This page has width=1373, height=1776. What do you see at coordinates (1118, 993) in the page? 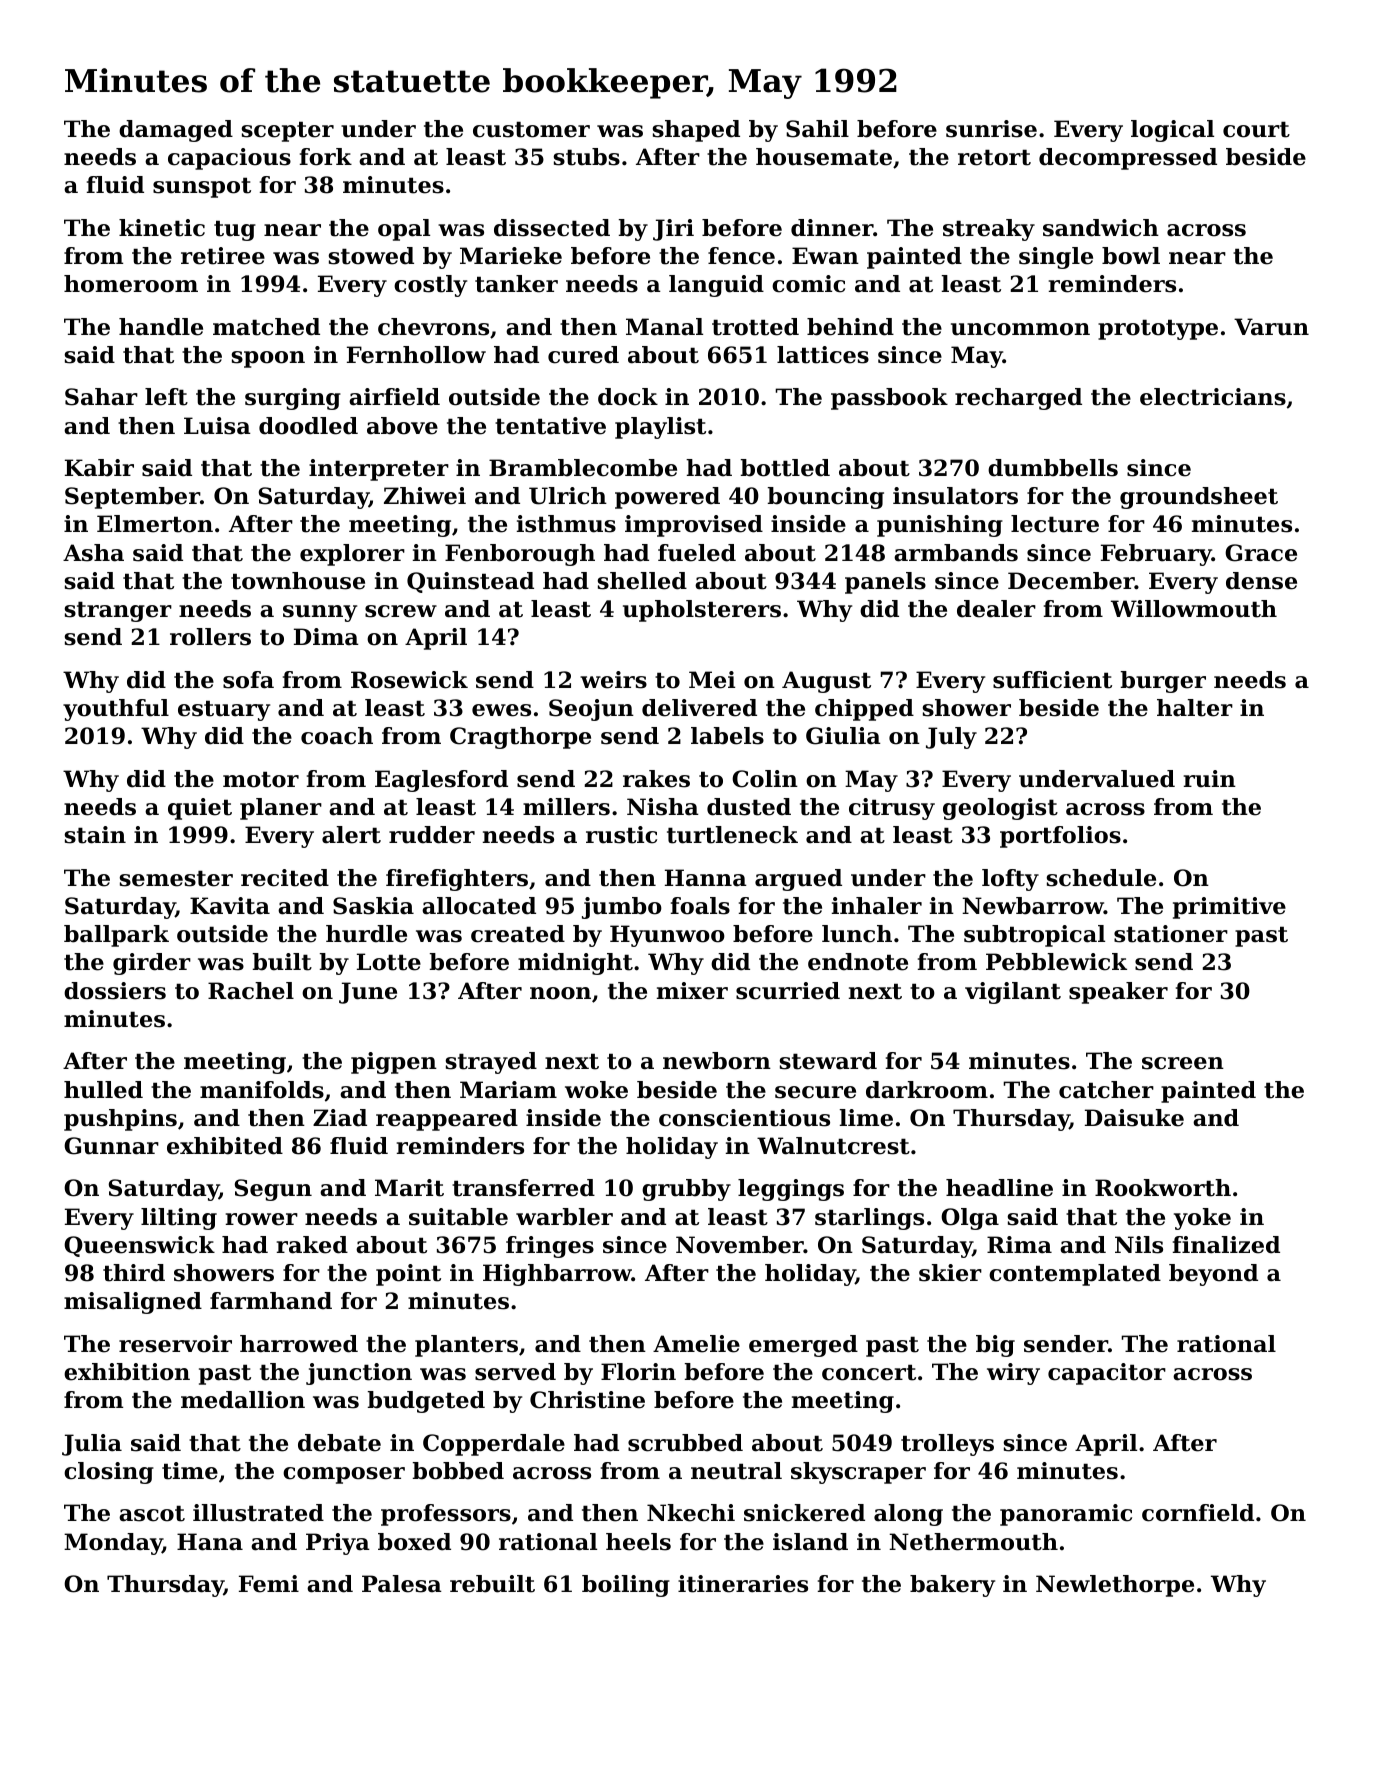
I see `speaker` at bounding box center [1118, 993].
